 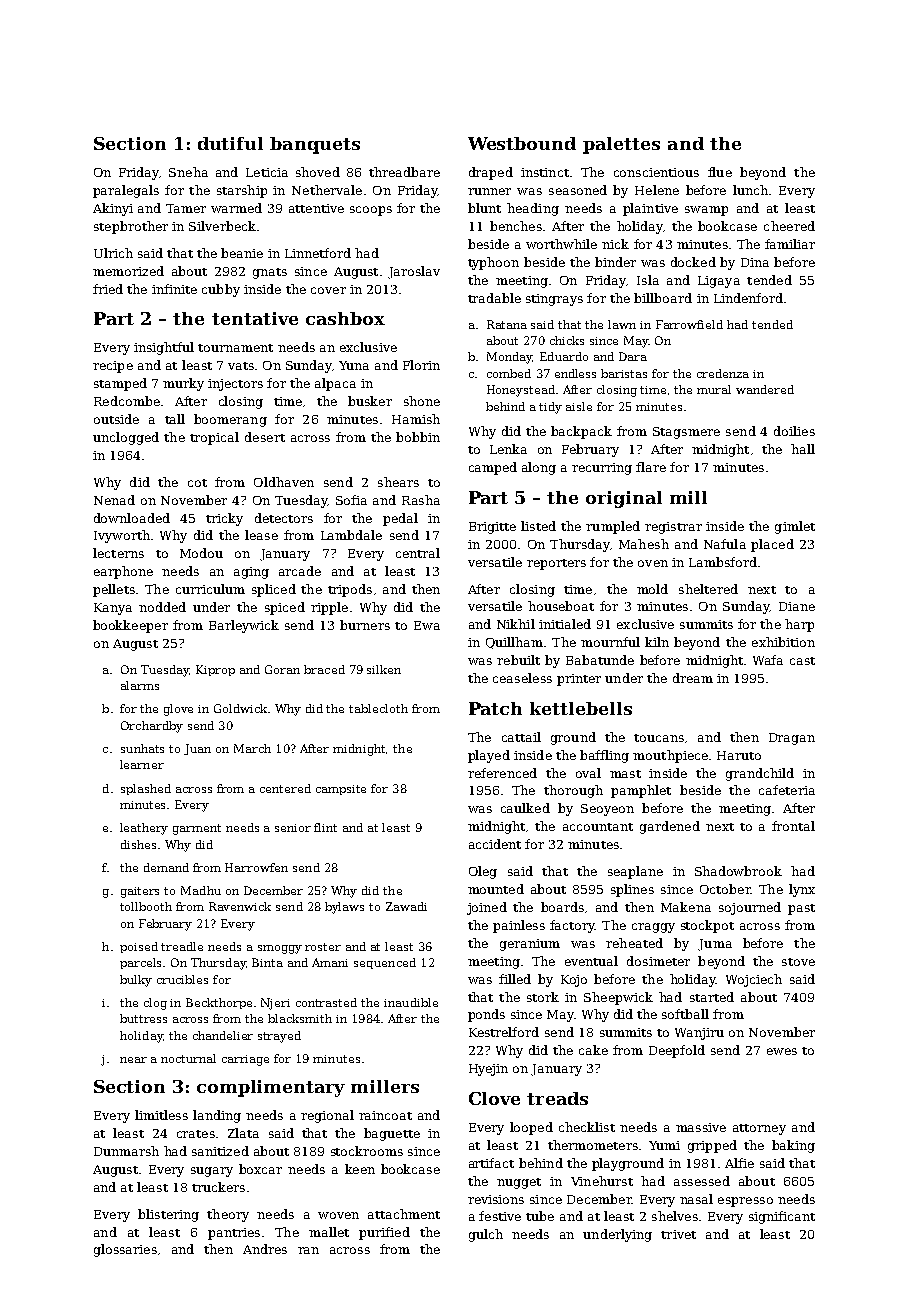 What do you see at coordinates (492, 528) in the image?
I see `Brigitte` at bounding box center [492, 528].
